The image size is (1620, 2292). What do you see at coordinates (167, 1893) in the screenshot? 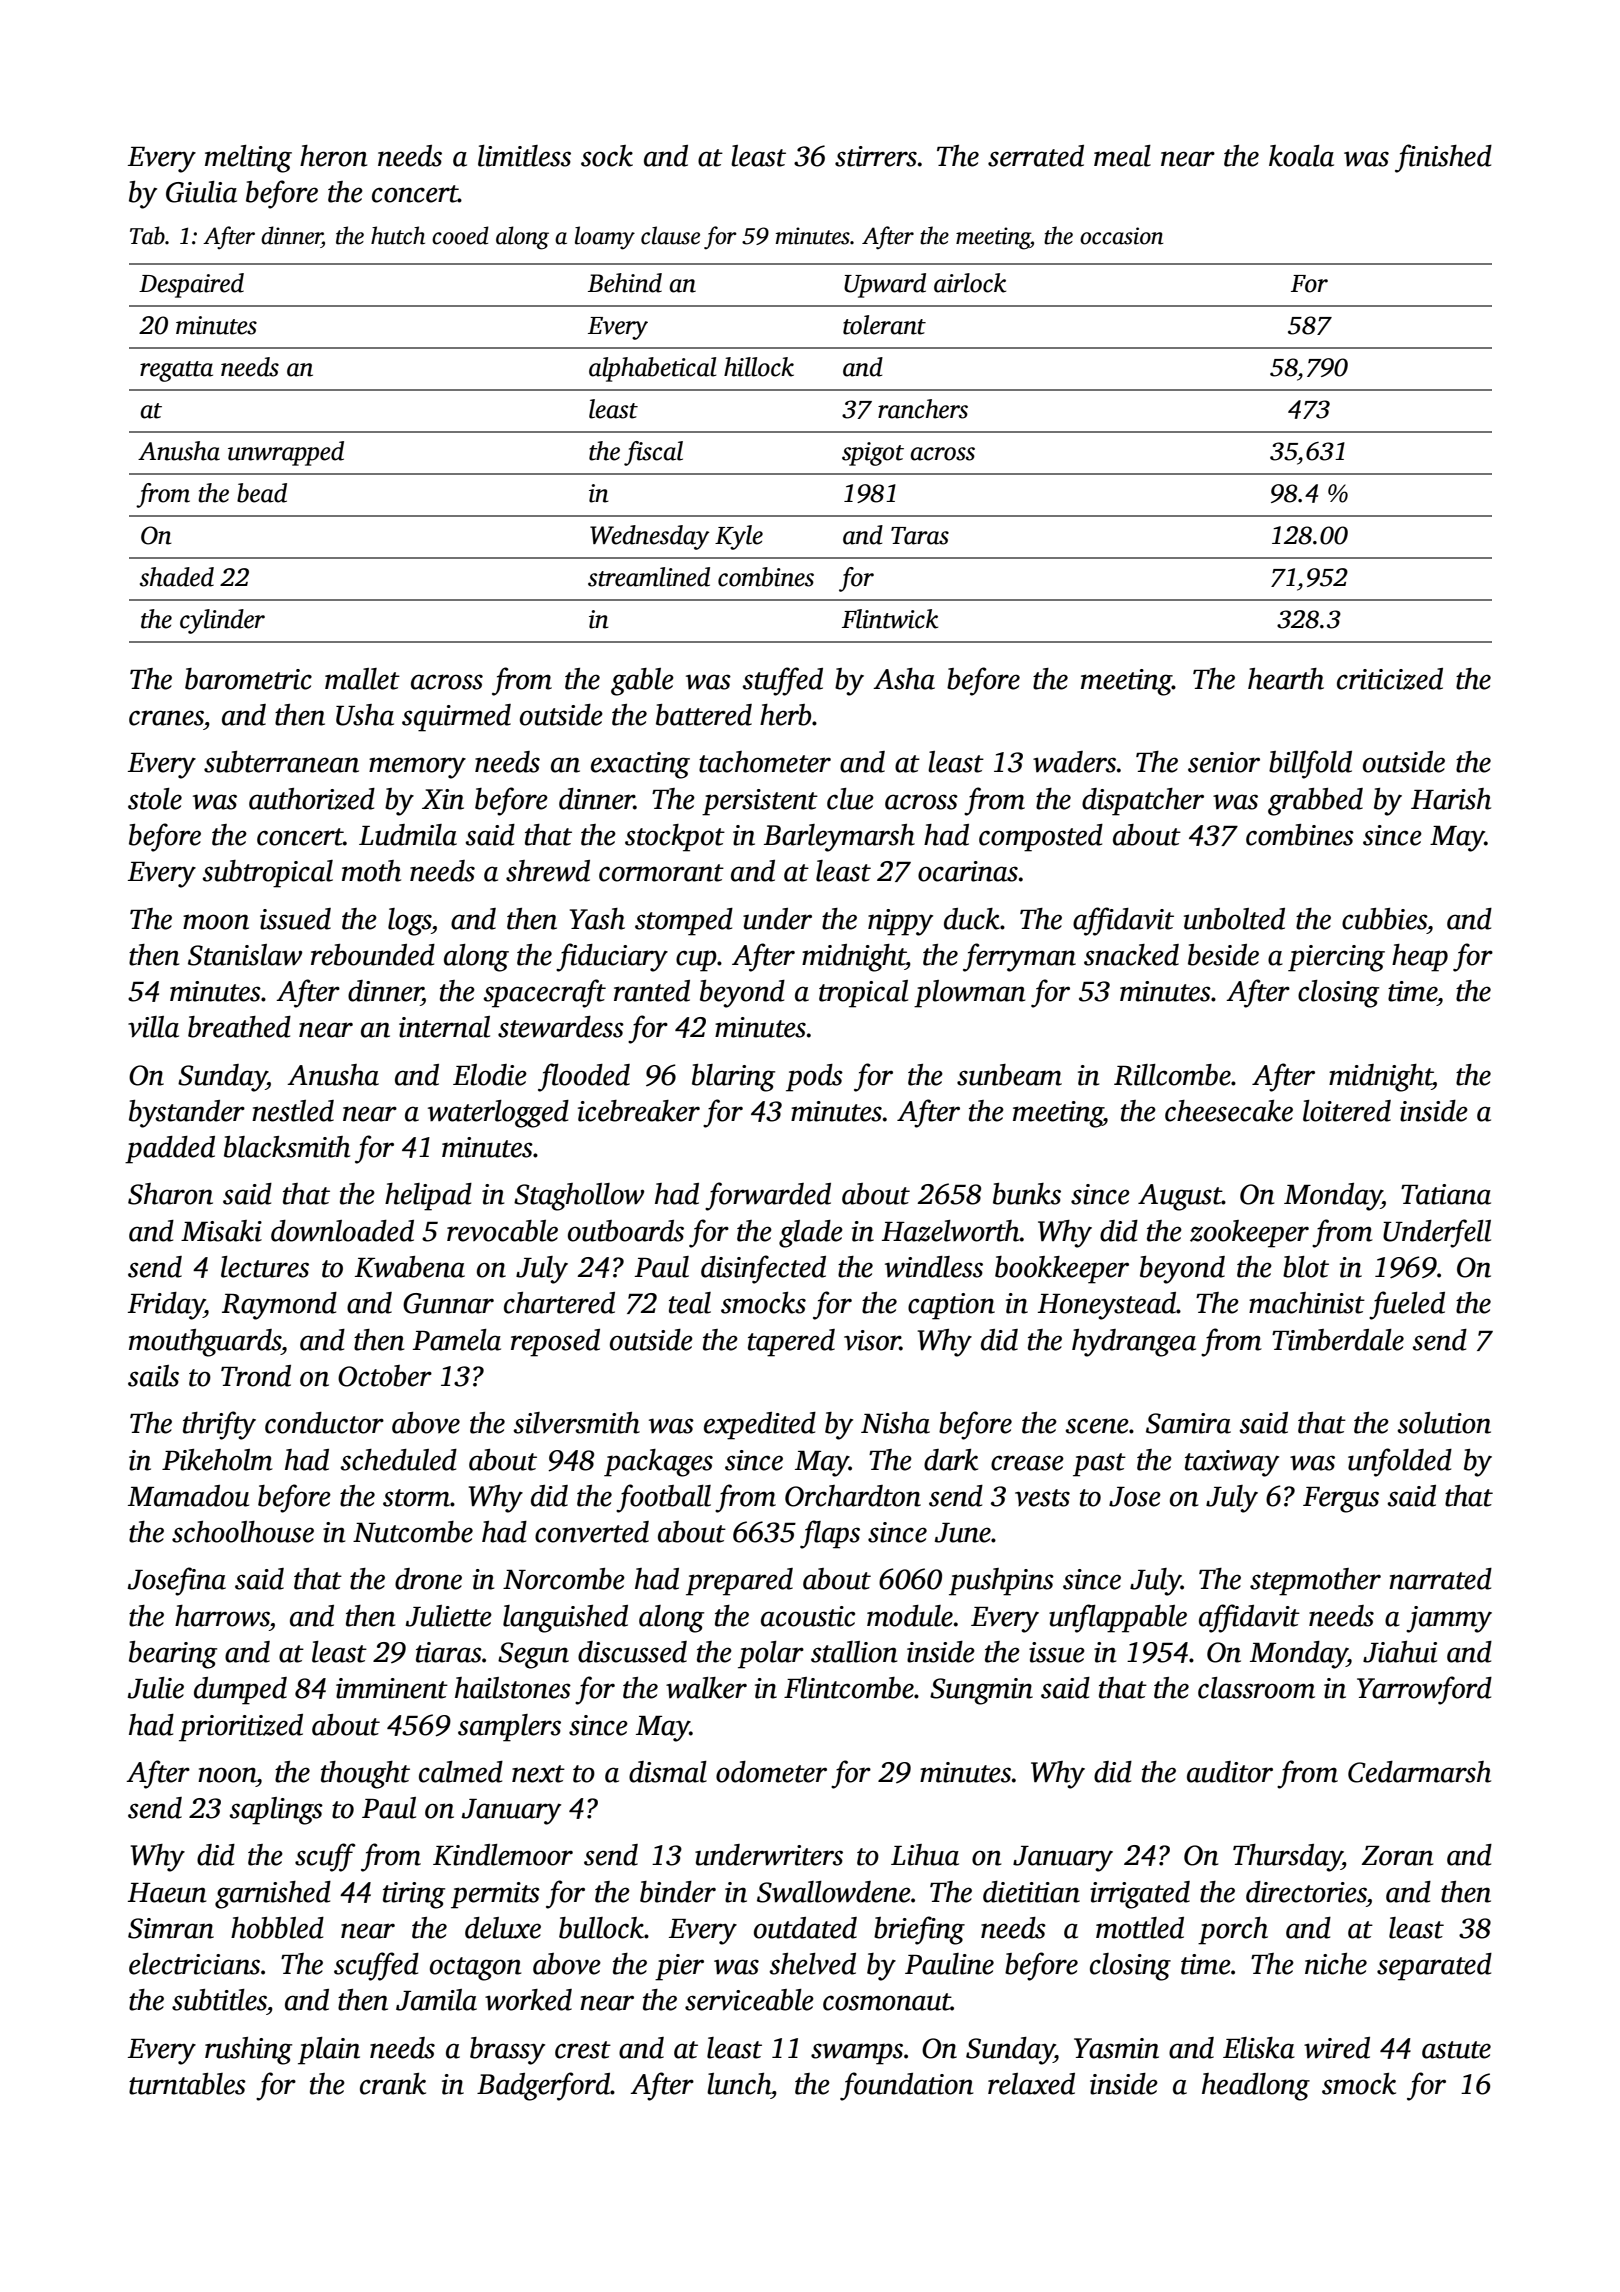
I see `Haeun` at bounding box center [167, 1893].
